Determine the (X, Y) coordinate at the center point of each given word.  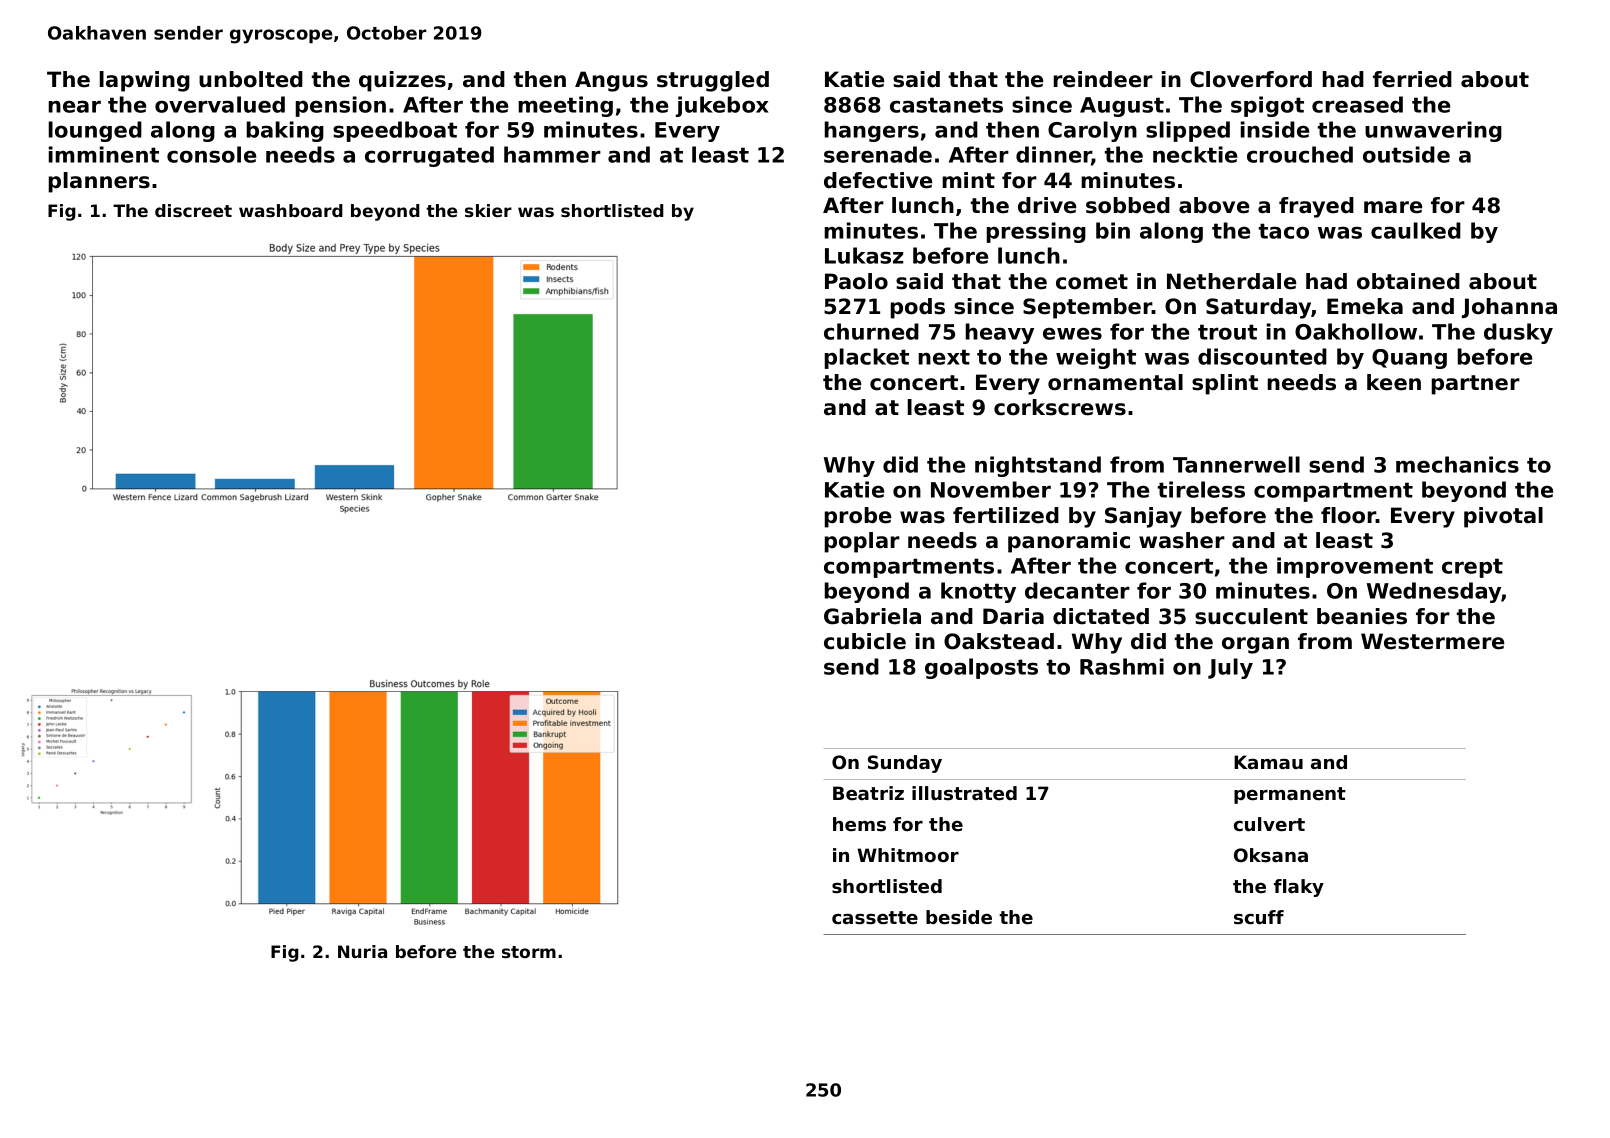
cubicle (865, 641)
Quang (1409, 359)
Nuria (362, 951)
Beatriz (868, 793)
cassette (875, 918)
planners (99, 182)
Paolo (856, 281)
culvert (1269, 824)
